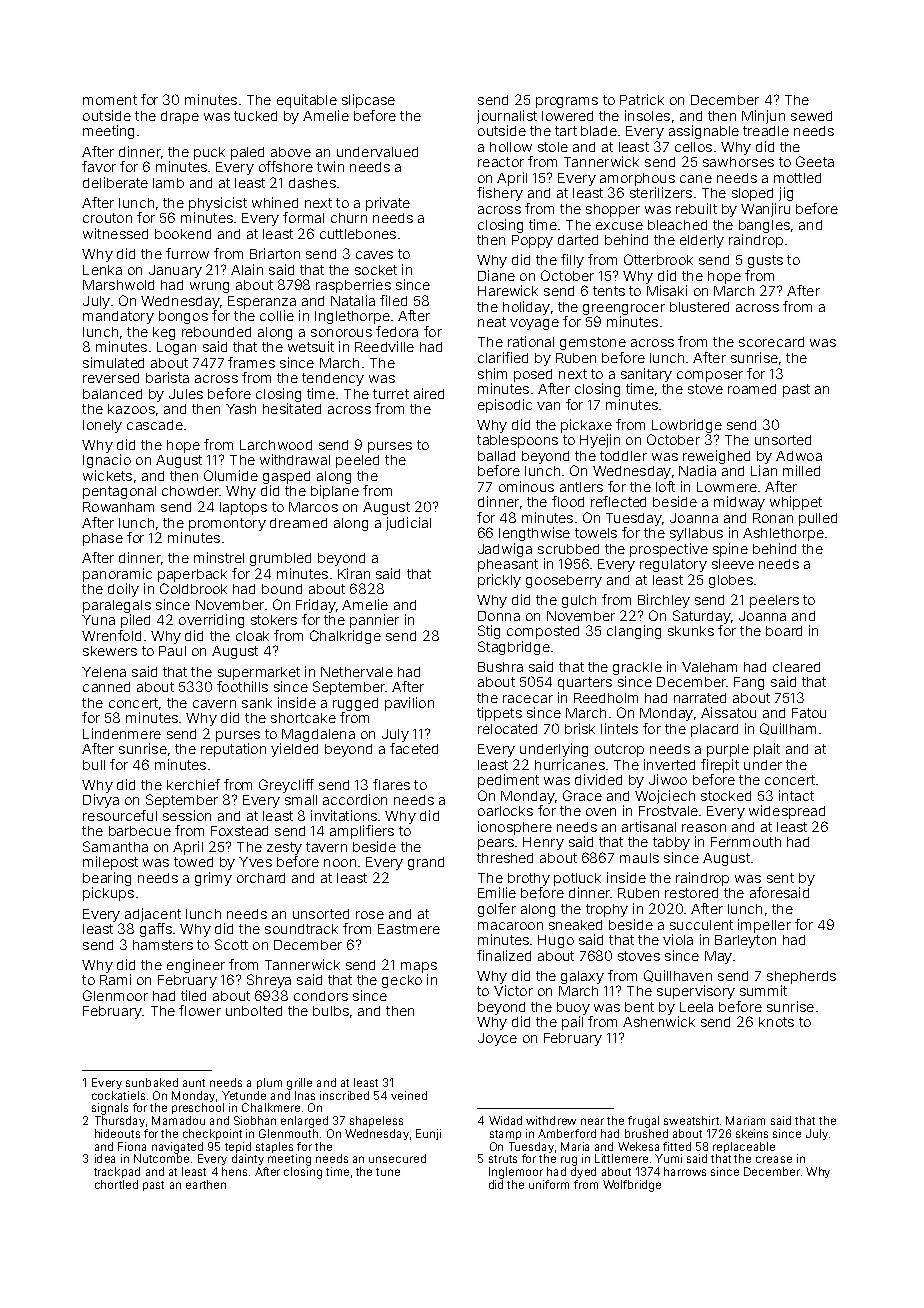 This screenshot has width=924, height=1308. I want to click on impeller, so click(764, 926).
